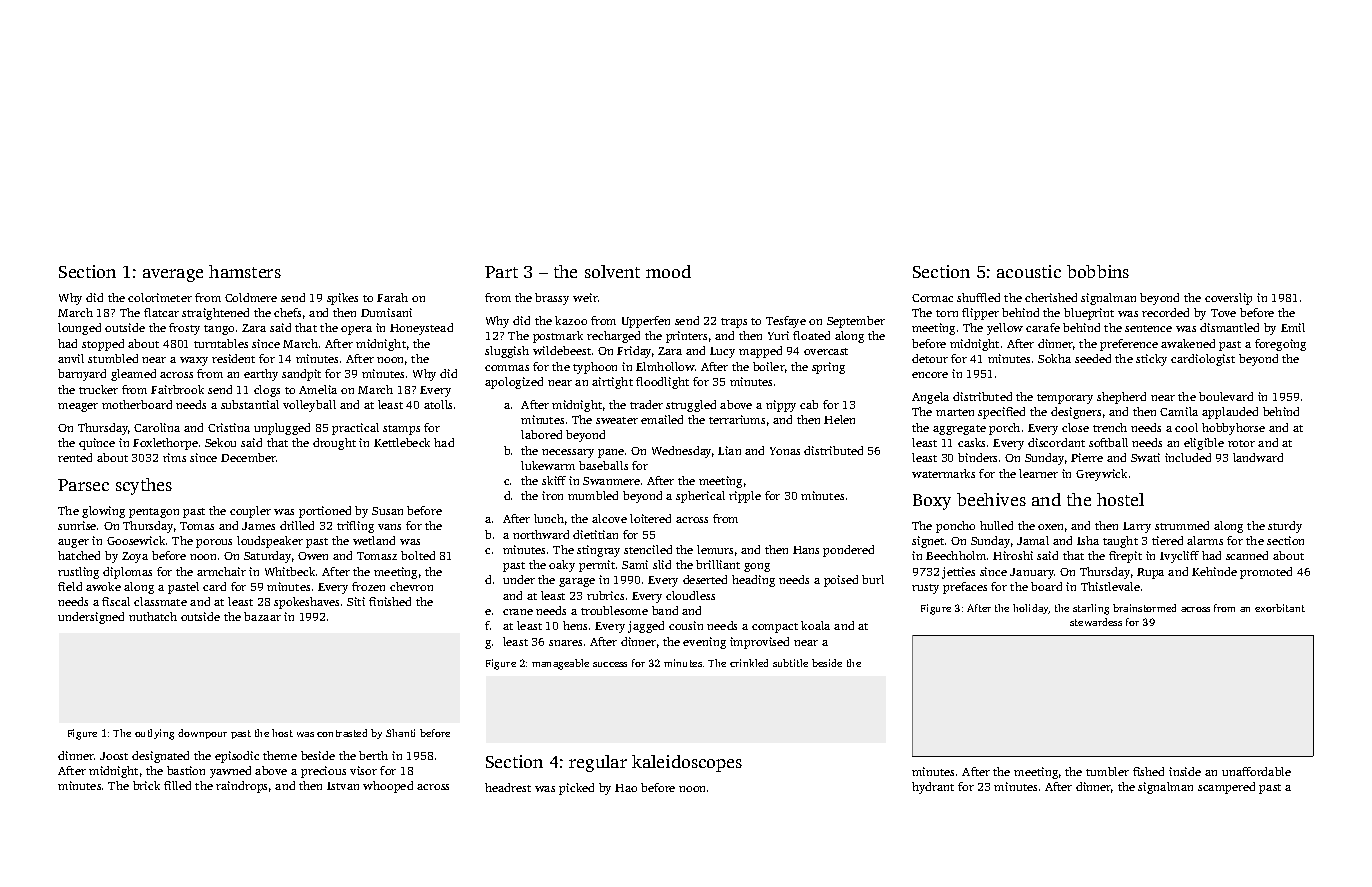 The height and width of the screenshot is (887, 1372). Describe the element at coordinates (400, 733) in the screenshot. I see `Shanti` at that location.
